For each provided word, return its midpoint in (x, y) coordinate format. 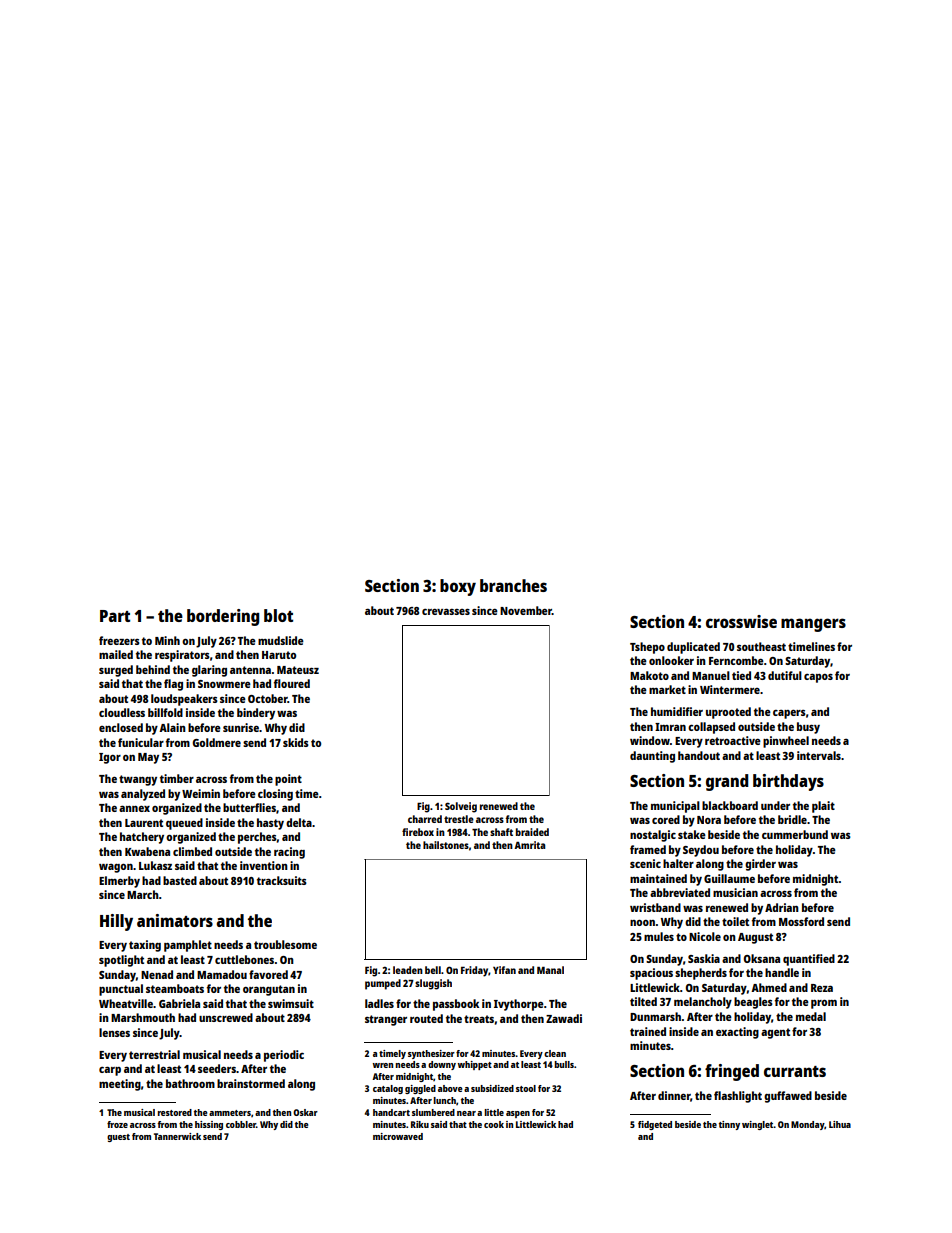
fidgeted (655, 1125)
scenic (645, 863)
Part (115, 616)
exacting (737, 1033)
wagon (116, 868)
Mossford (801, 921)
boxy (458, 587)
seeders (217, 1068)
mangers (813, 625)
